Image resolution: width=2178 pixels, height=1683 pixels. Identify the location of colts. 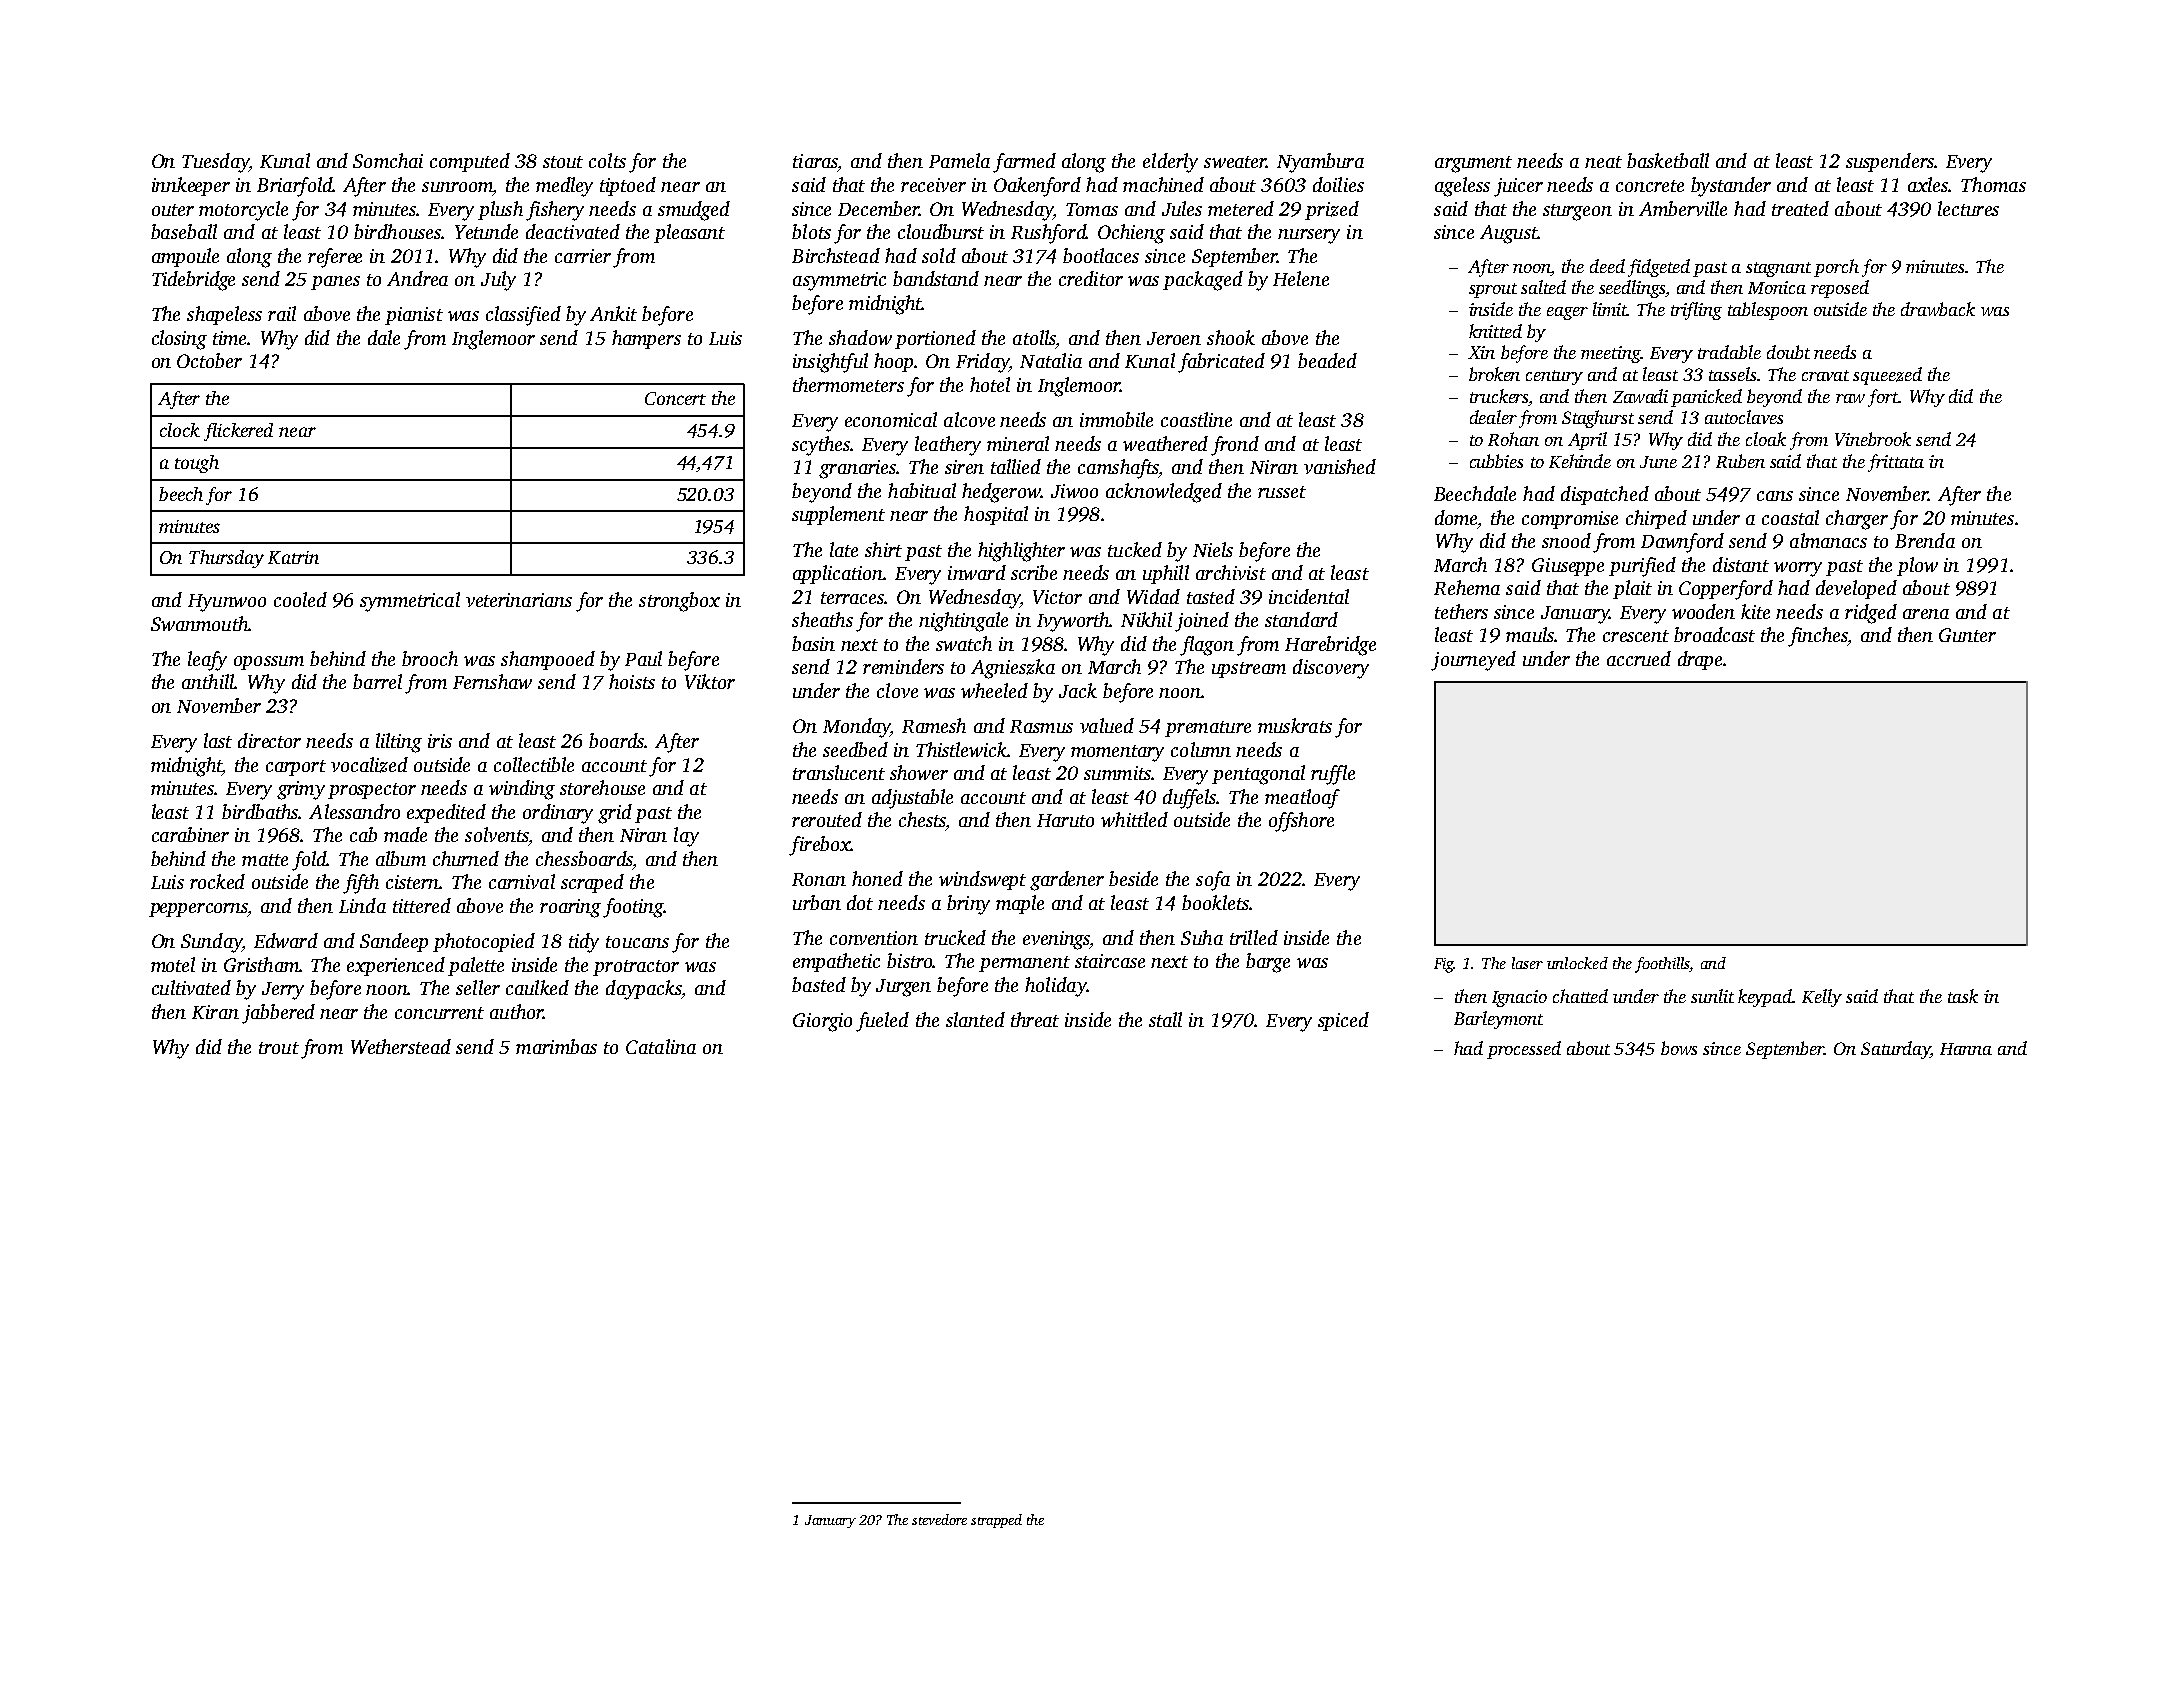
(607, 160).
